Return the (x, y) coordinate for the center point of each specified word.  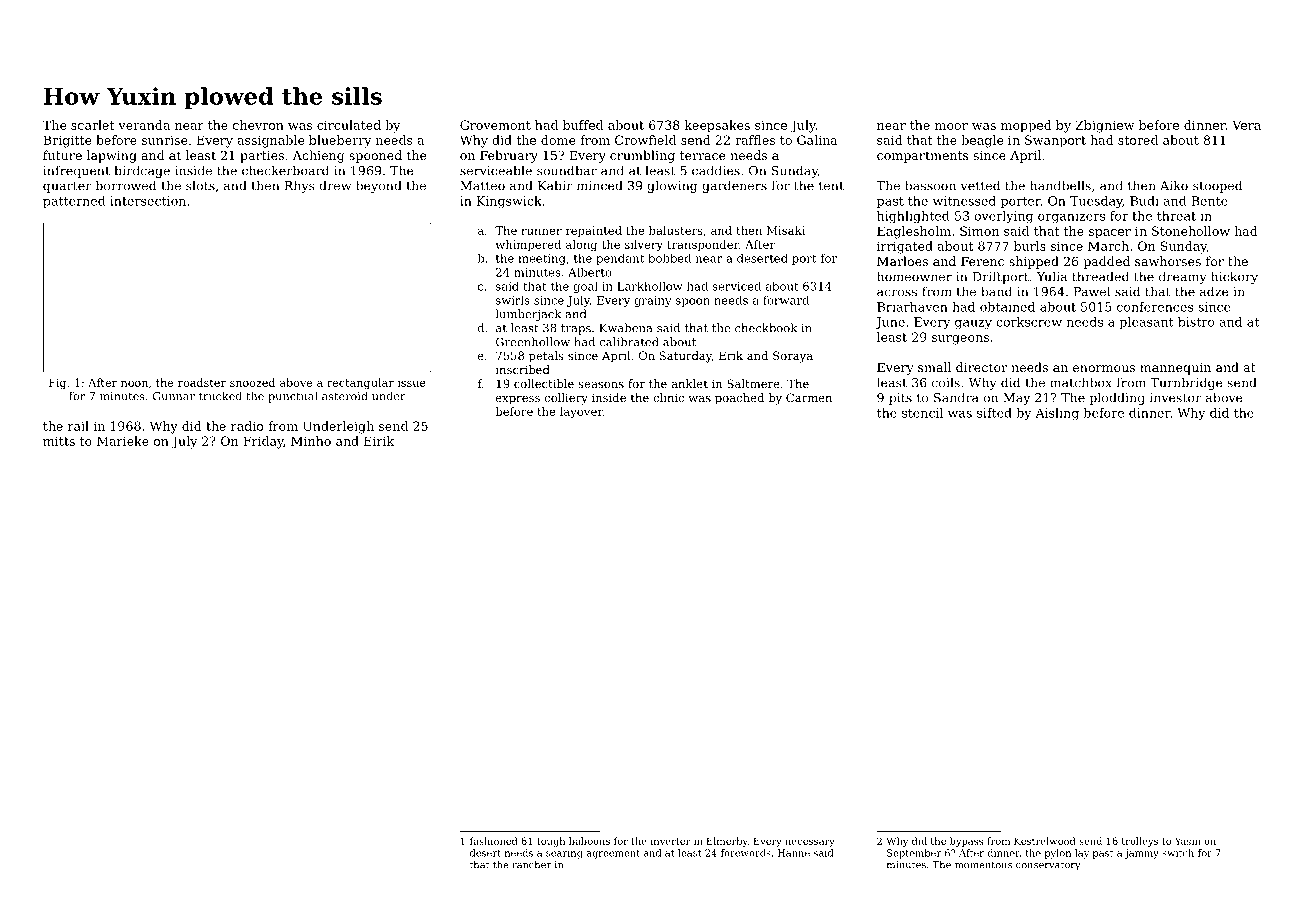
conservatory (1048, 866)
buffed (583, 125)
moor (951, 126)
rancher (531, 865)
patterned (74, 202)
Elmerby (727, 842)
